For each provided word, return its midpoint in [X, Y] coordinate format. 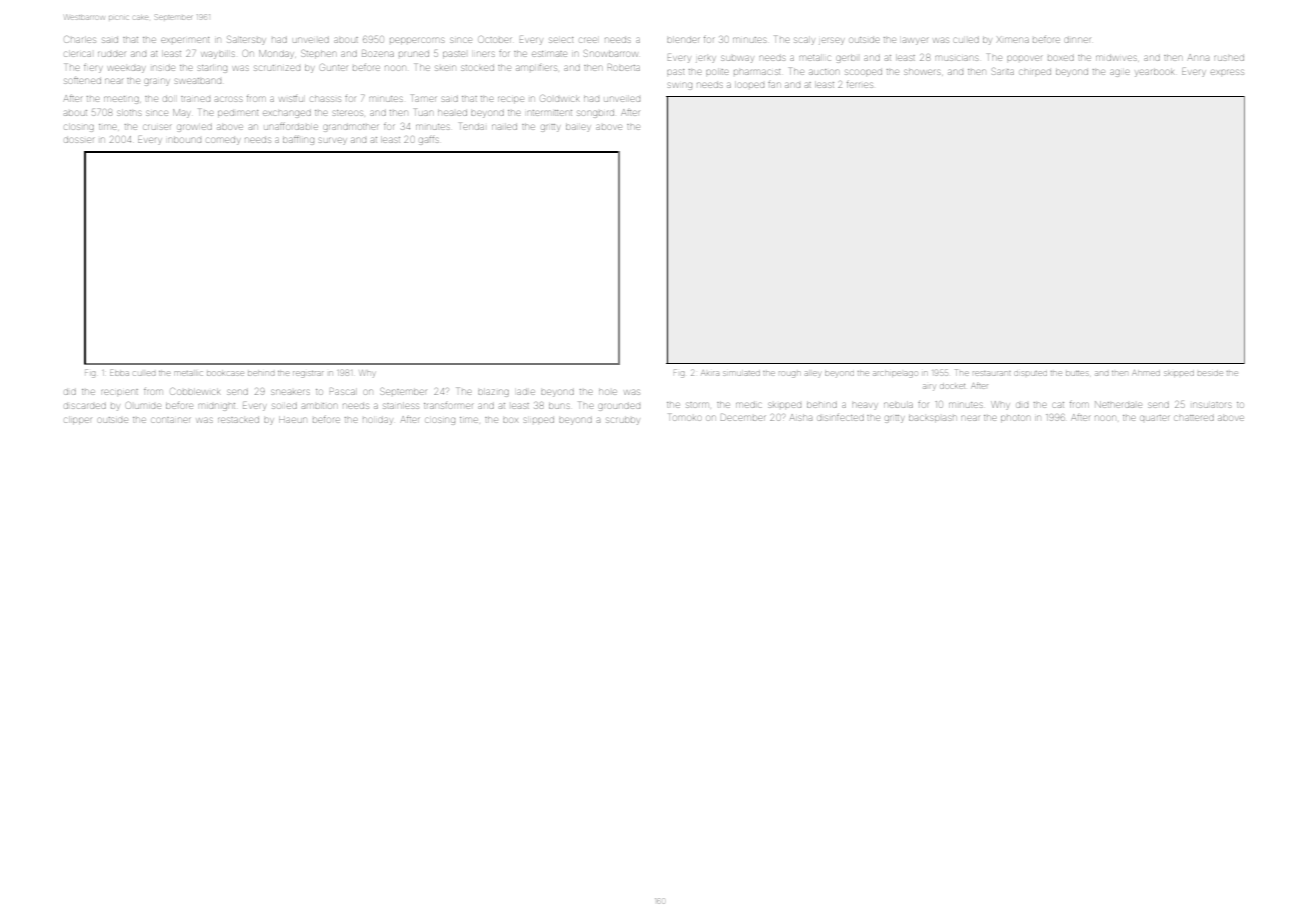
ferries [860, 85]
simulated [741, 373]
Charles [80, 39]
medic [749, 405]
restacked [238, 420]
